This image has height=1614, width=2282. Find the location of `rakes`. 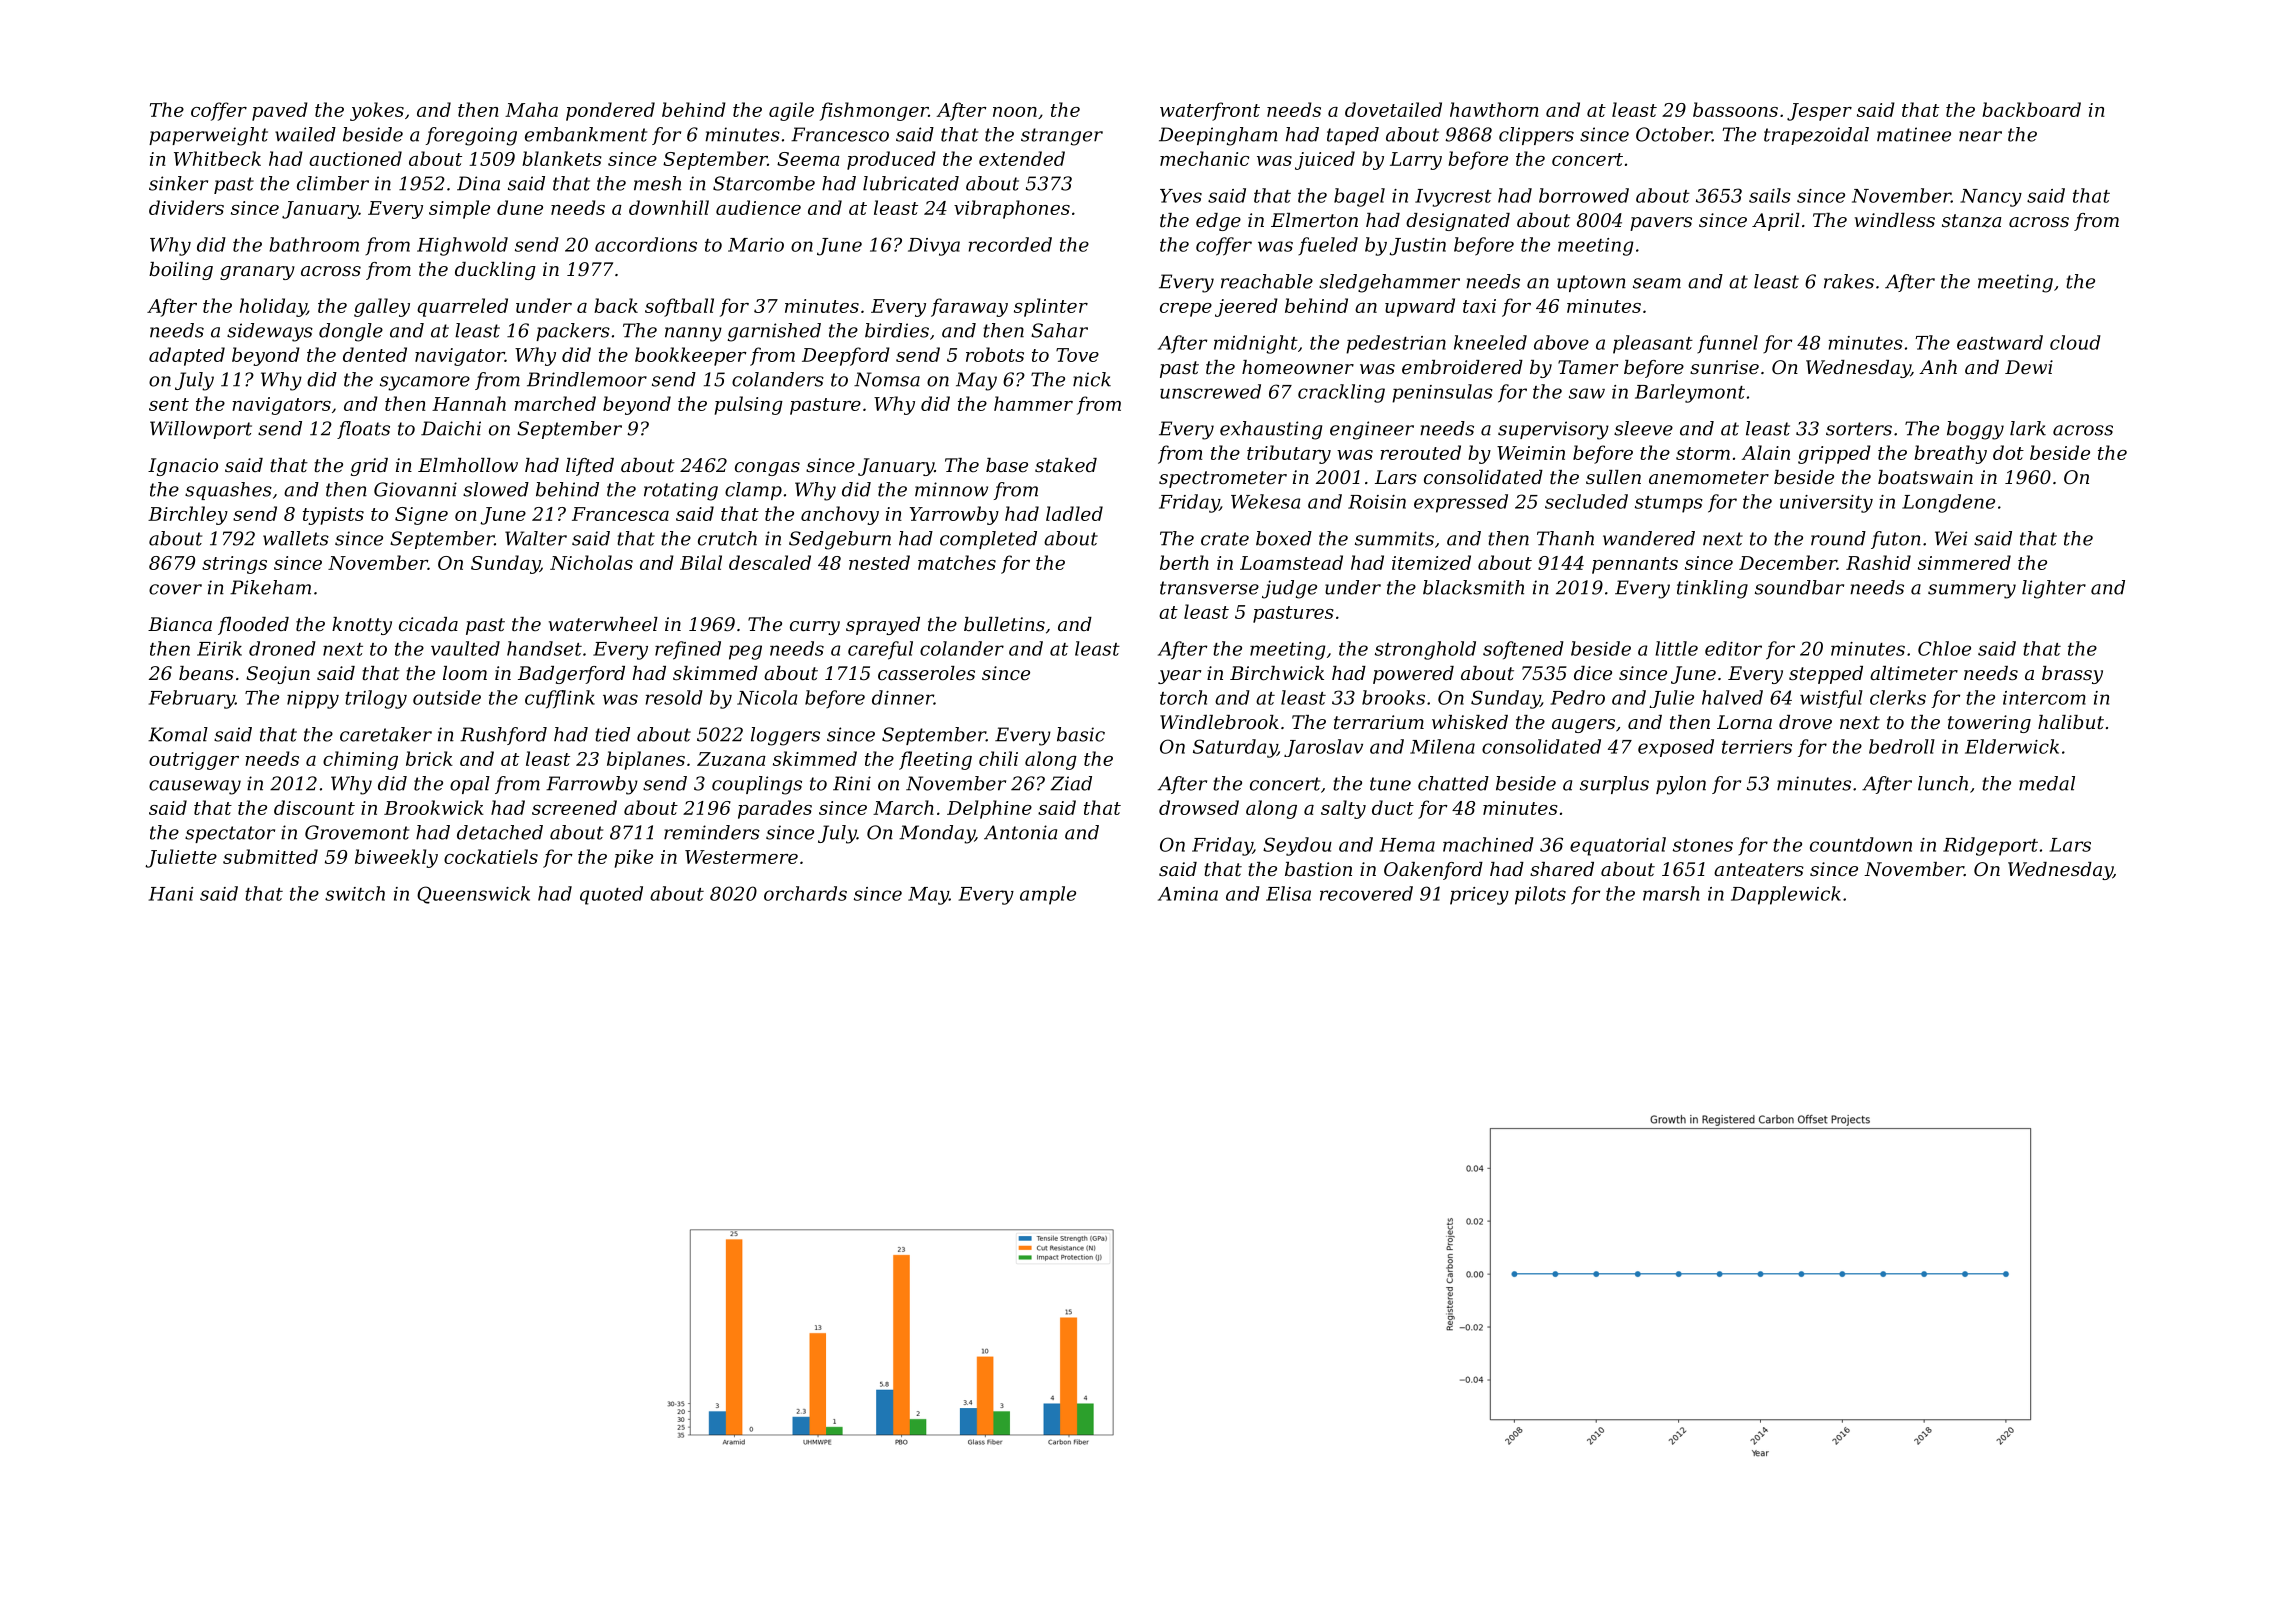

rakes is located at coordinates (1849, 281).
